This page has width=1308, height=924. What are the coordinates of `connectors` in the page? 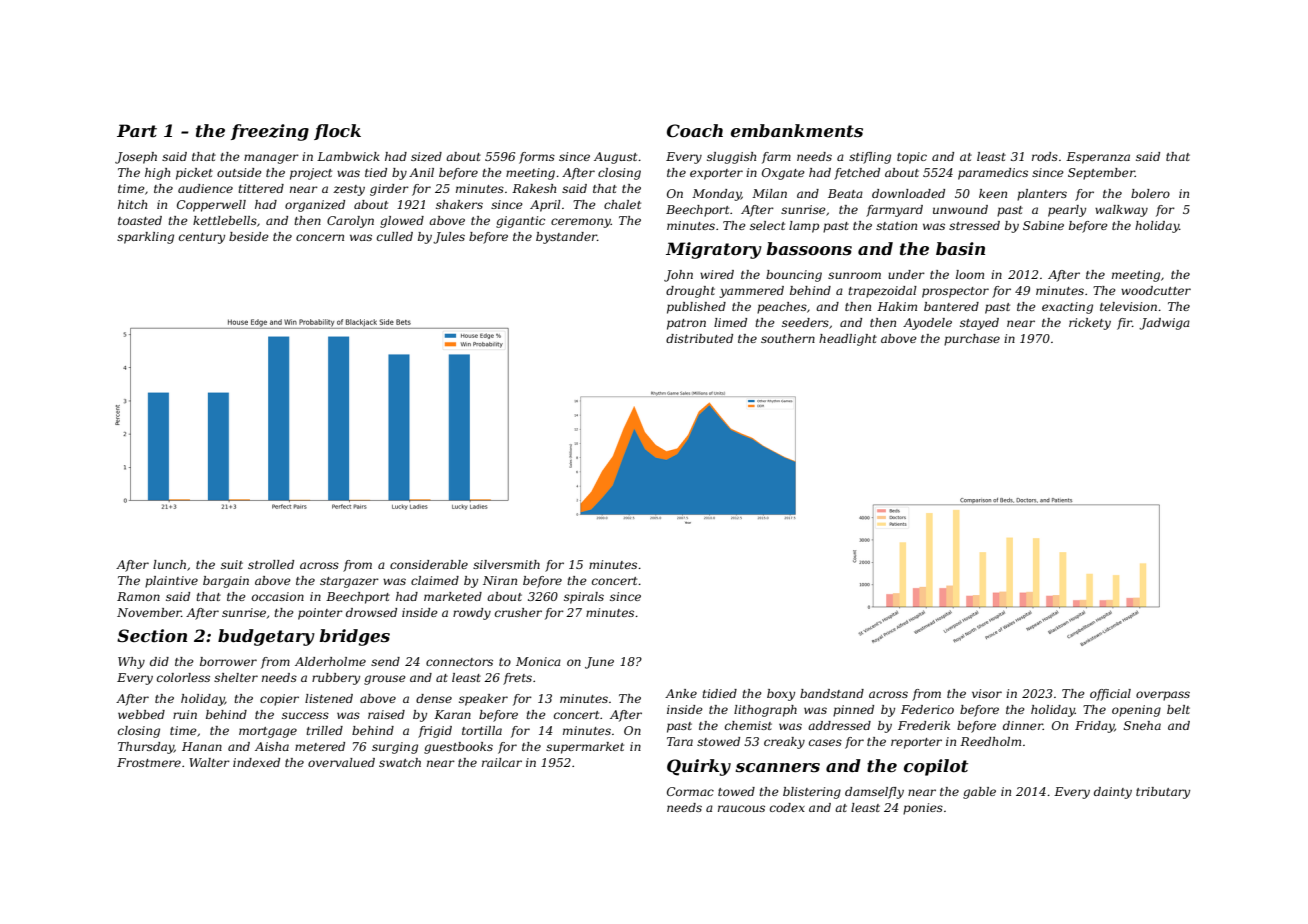 It's located at (459, 662).
